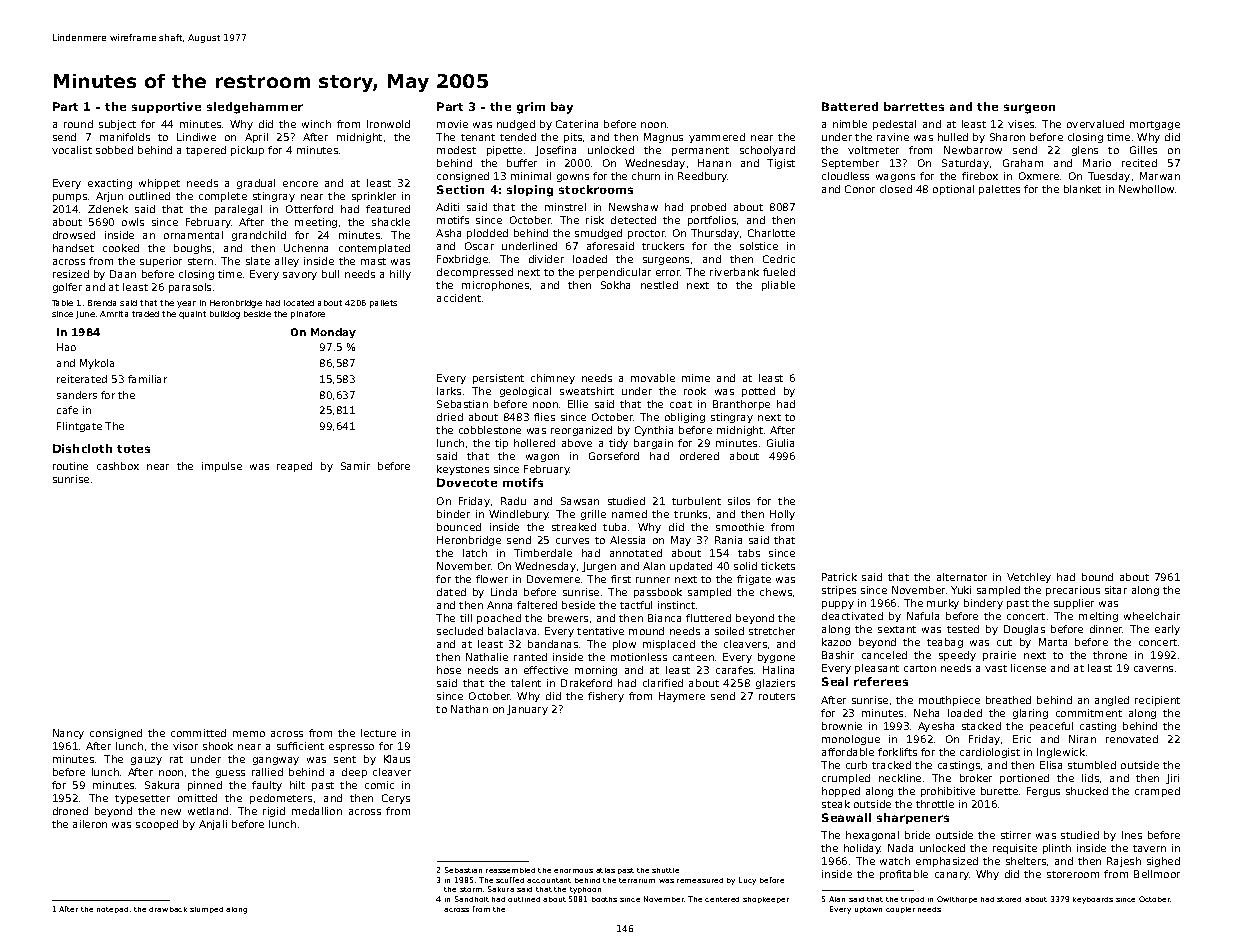  What do you see at coordinates (872, 836) in the document?
I see `hexagonal` at bounding box center [872, 836].
